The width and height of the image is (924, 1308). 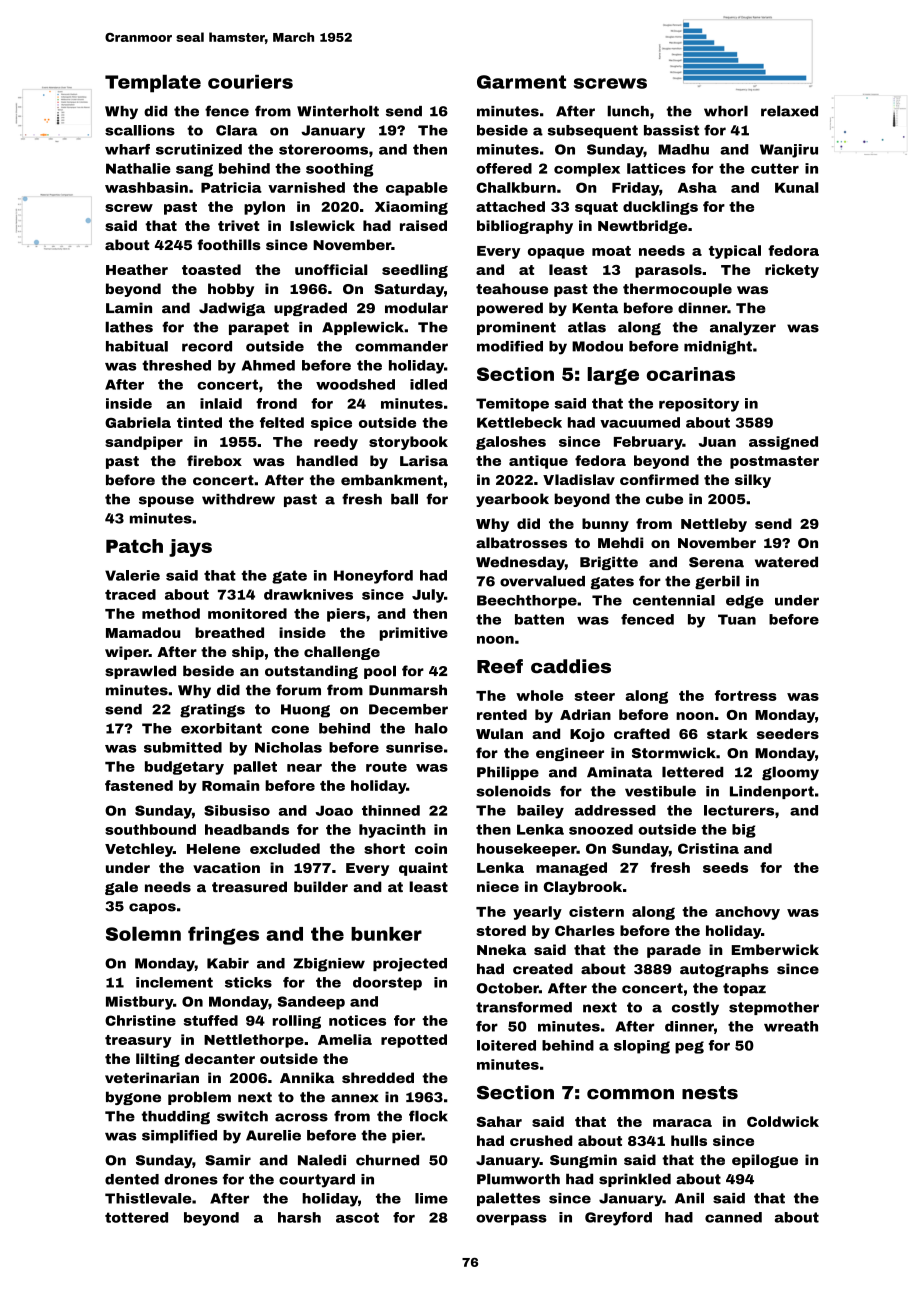 What do you see at coordinates (674, 600) in the image?
I see `centennial` at bounding box center [674, 600].
